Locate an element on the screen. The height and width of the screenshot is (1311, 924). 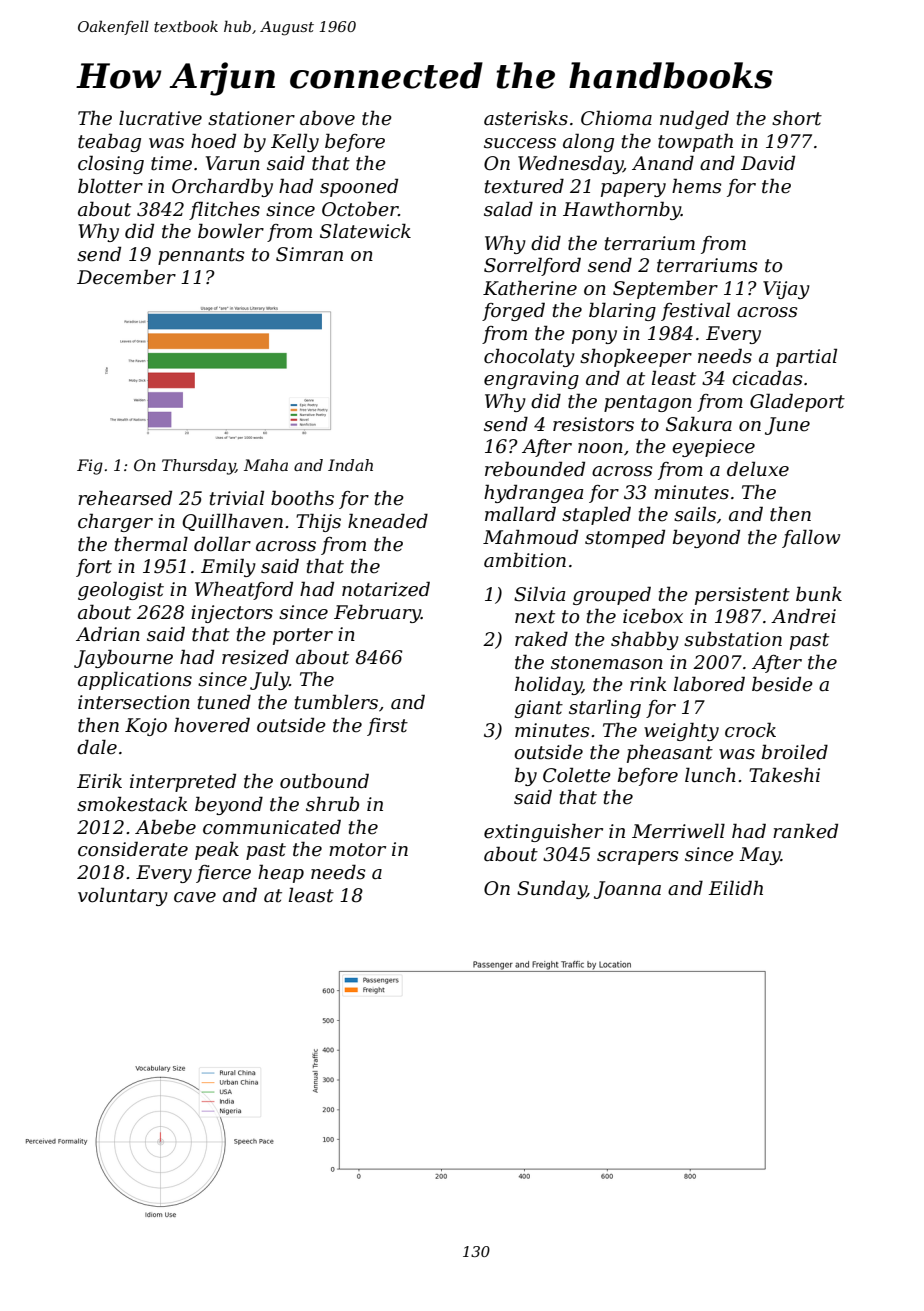
heap is located at coordinates (281, 873).
